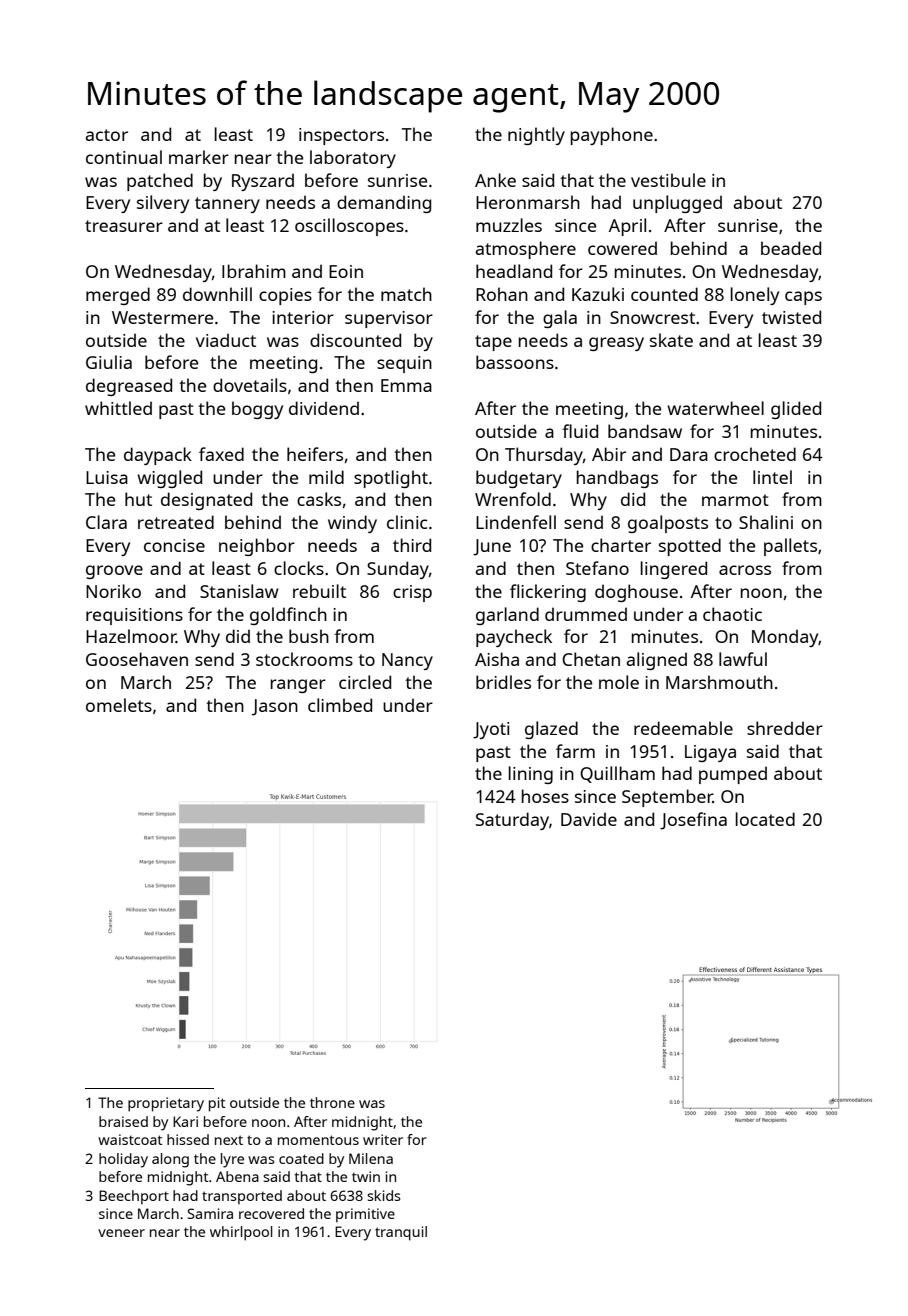 This page has height=1316, width=908. I want to click on demanding, so click(384, 204).
